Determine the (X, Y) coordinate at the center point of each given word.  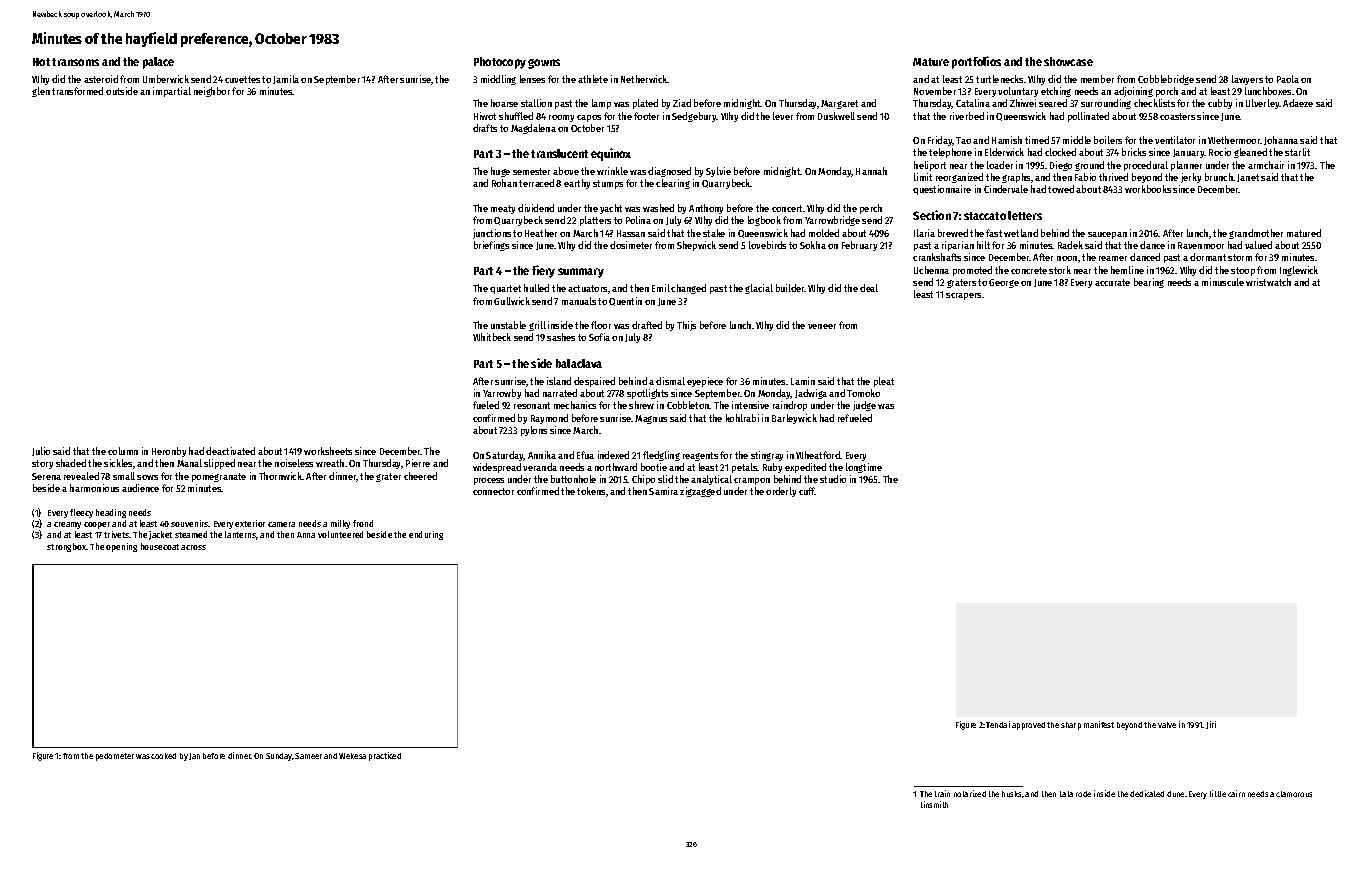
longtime (864, 468)
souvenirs (190, 523)
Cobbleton (688, 405)
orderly (781, 492)
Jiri (1211, 725)
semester (531, 171)
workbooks (1148, 189)
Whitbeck (492, 337)
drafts (485, 128)
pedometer (115, 757)
